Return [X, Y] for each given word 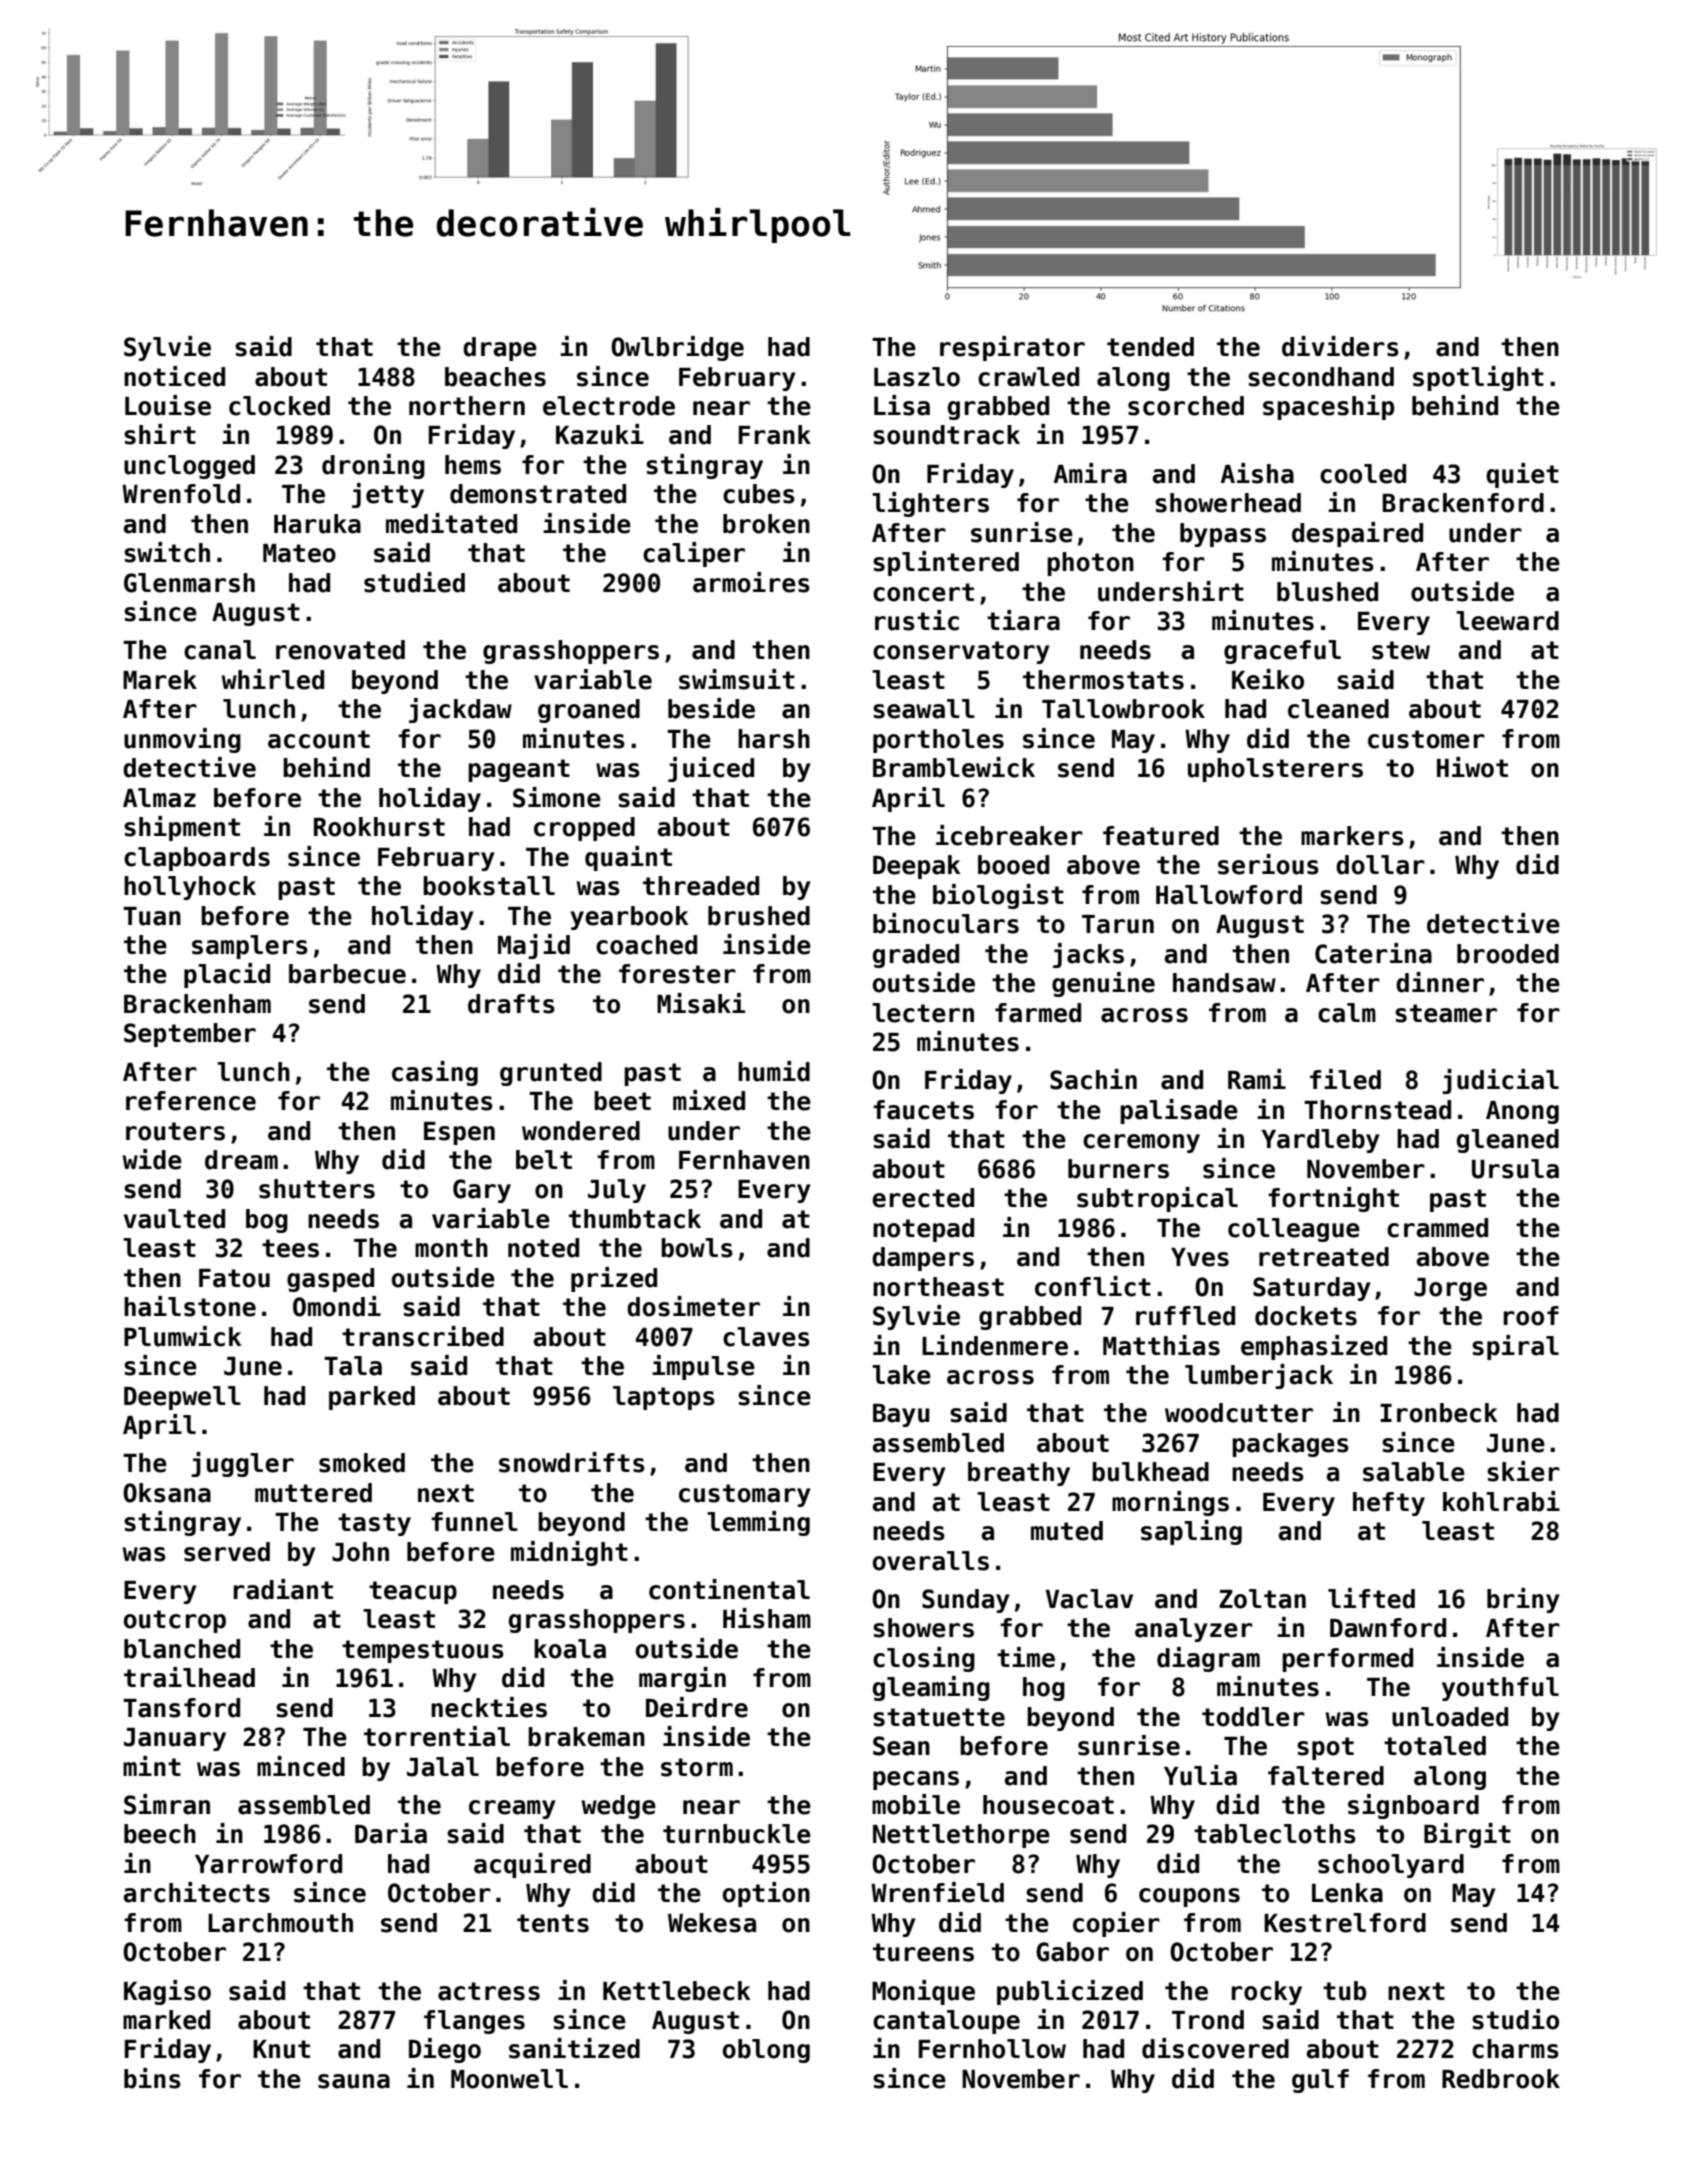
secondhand [1321, 377]
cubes [759, 494]
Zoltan [1262, 1599]
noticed [174, 376]
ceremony [1141, 1143]
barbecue [347, 974]
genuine [1103, 984]
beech [160, 1834]
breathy [1019, 1474]
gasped [330, 1280]
